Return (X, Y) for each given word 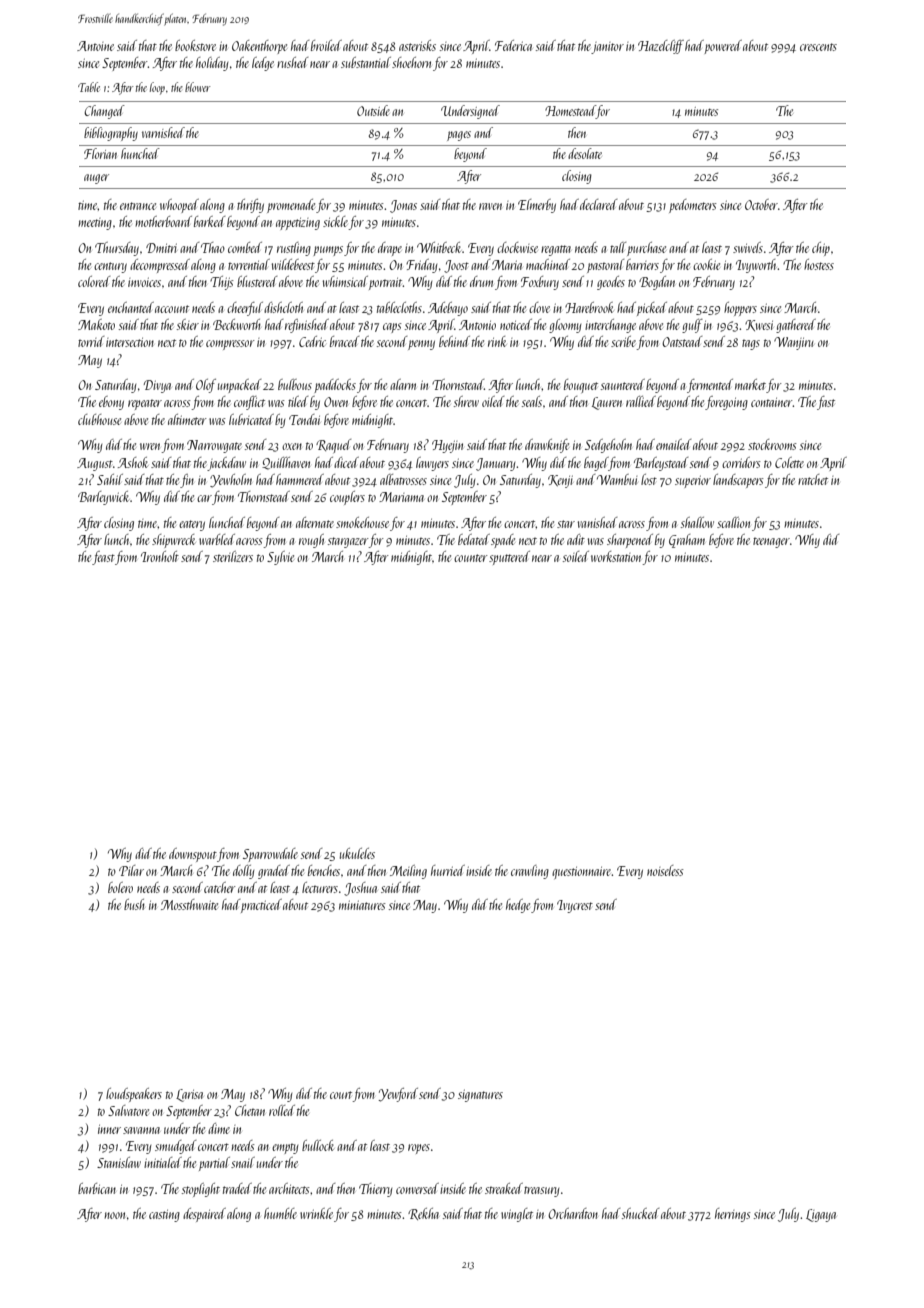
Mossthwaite (189, 904)
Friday (421, 266)
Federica (513, 45)
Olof (206, 386)
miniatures (362, 905)
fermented (710, 386)
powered (723, 47)
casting (164, 1216)
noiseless (665, 870)
